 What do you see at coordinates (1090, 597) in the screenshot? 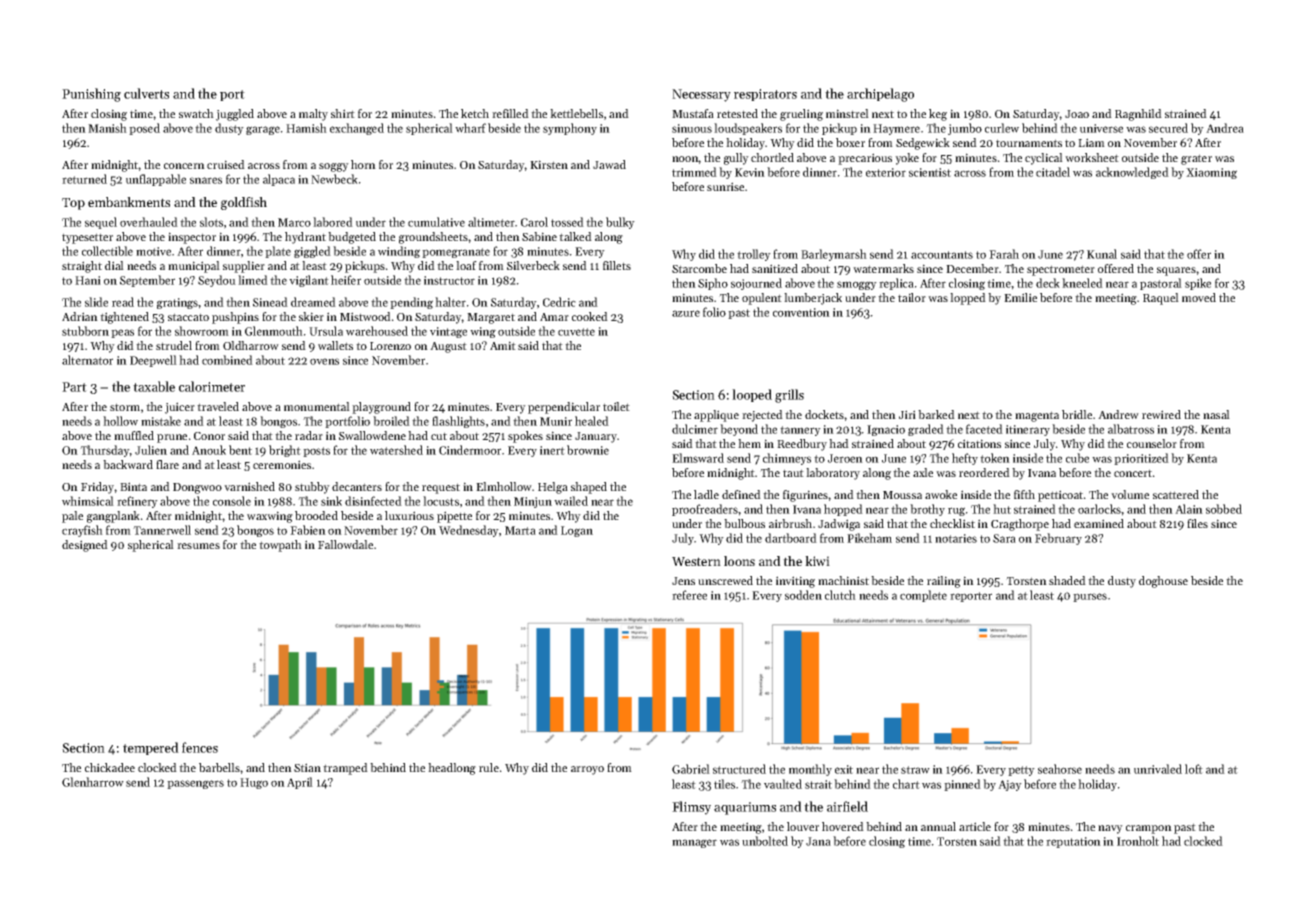
I see `purses` at bounding box center [1090, 597].
